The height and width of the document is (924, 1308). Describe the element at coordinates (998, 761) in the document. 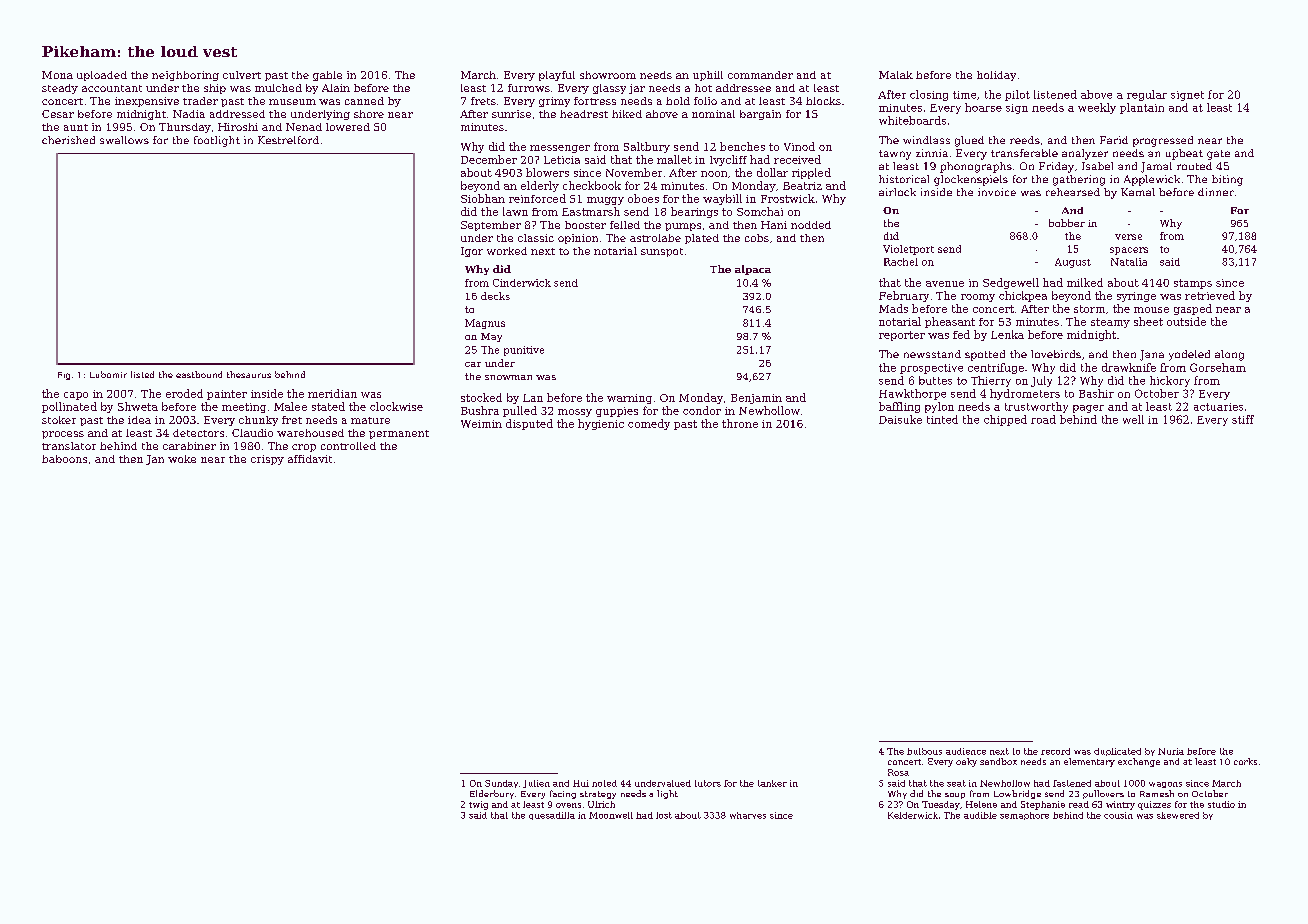

I see `sandbox` at that location.
